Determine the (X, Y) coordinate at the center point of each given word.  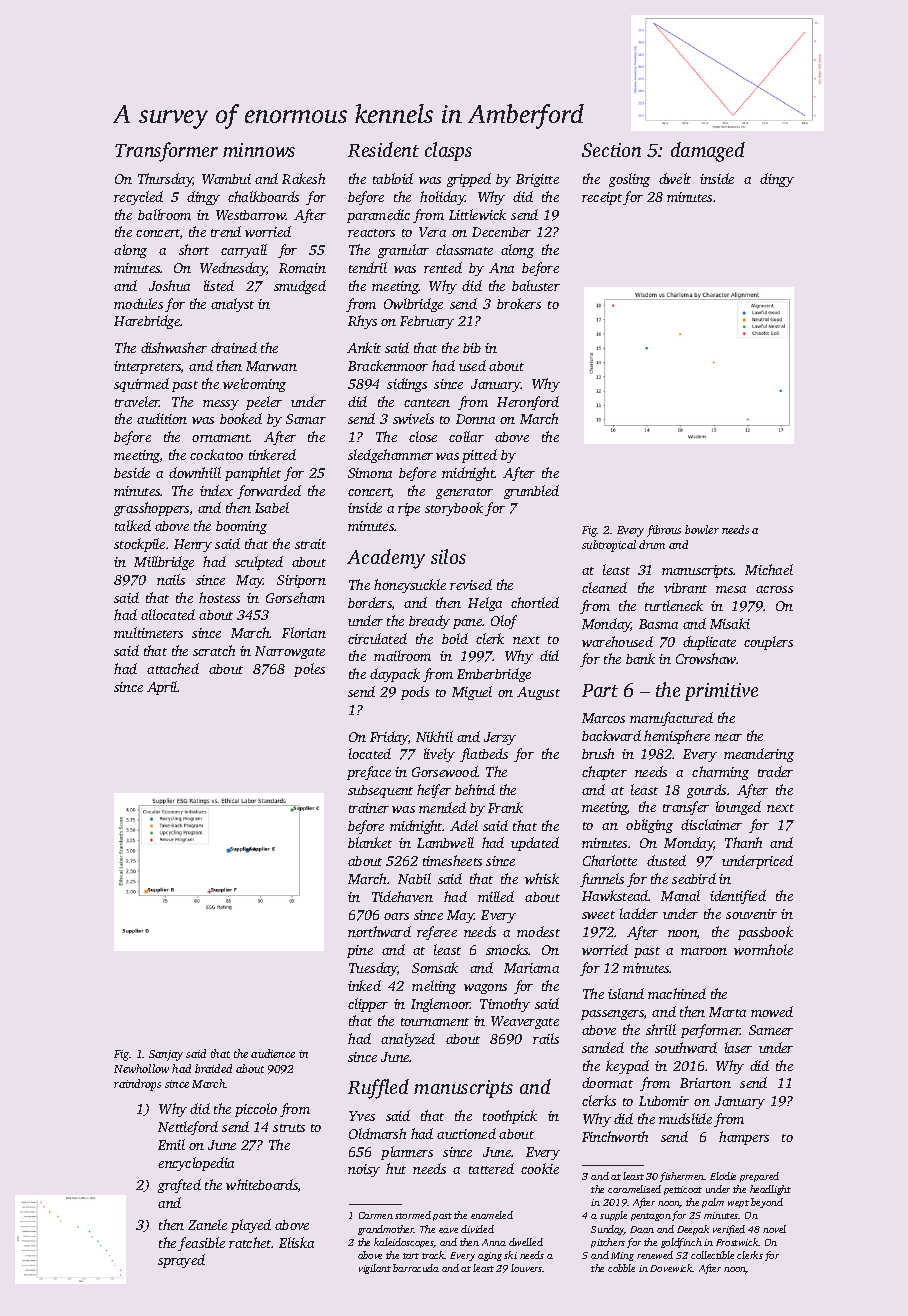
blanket (370, 842)
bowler (702, 529)
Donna (475, 419)
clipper (368, 1005)
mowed (772, 1011)
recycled (138, 198)
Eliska (296, 1242)
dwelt (675, 178)
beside (132, 472)
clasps (448, 151)
